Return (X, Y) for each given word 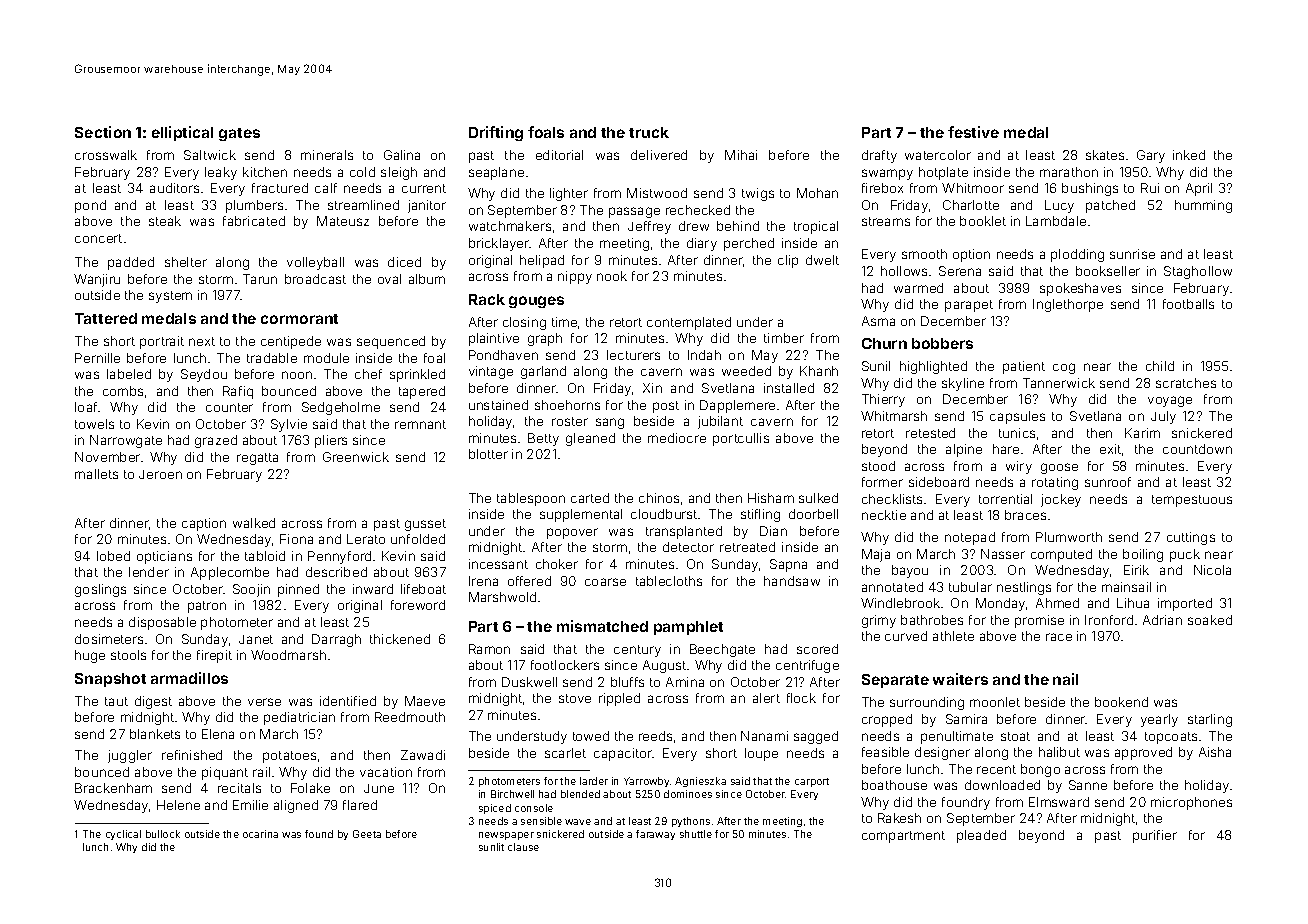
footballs (1188, 304)
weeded (746, 371)
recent (996, 769)
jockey (1061, 500)
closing (524, 323)
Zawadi (423, 755)
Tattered (106, 318)
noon (297, 375)
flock (801, 698)
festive (973, 132)
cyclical (123, 835)
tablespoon (531, 499)
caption (204, 524)
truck (649, 132)
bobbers (942, 343)
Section (103, 132)
